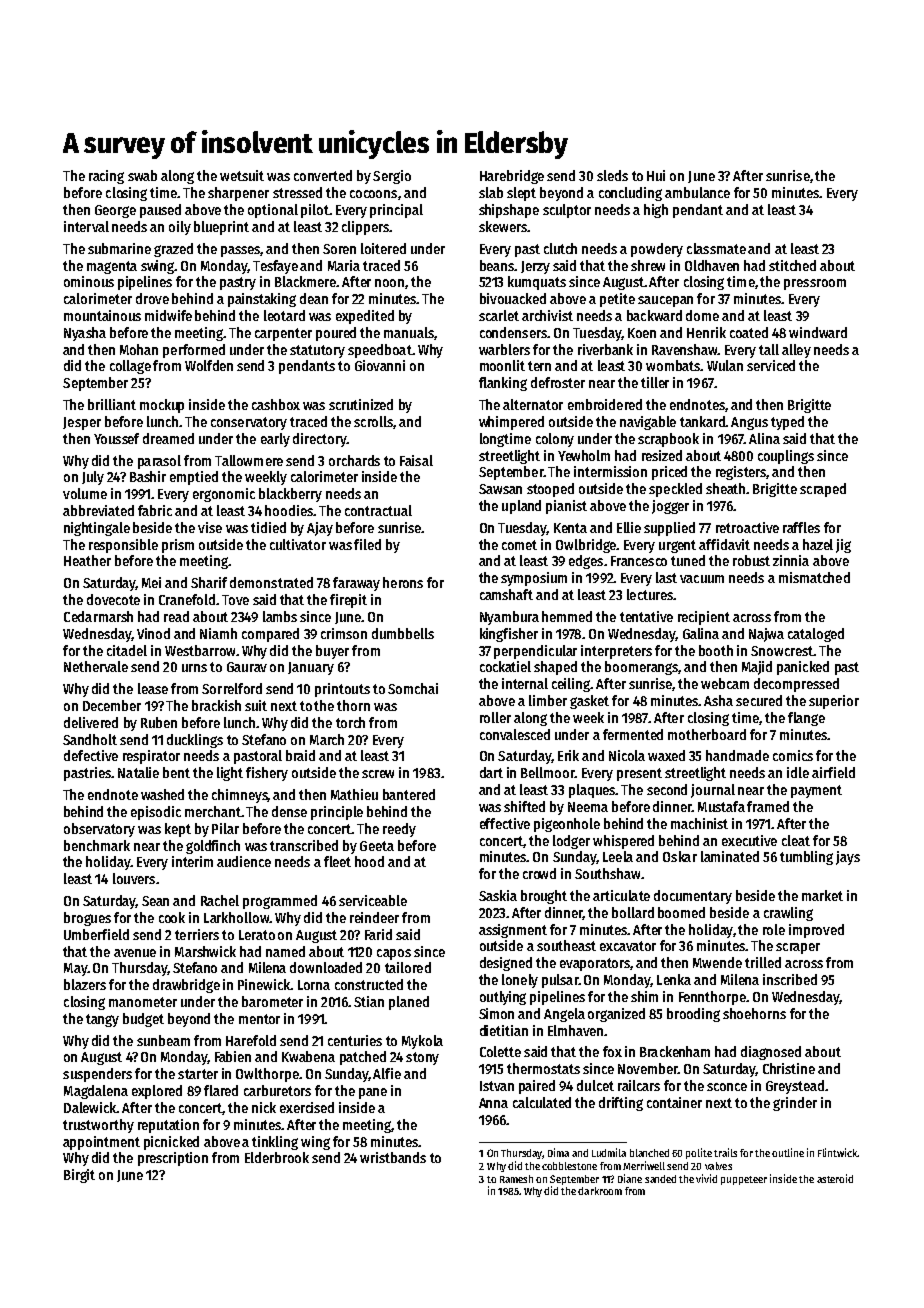 Image resolution: width=924 pixels, height=1308 pixels. What do you see at coordinates (79, 1176) in the screenshot?
I see `Birgit` at bounding box center [79, 1176].
